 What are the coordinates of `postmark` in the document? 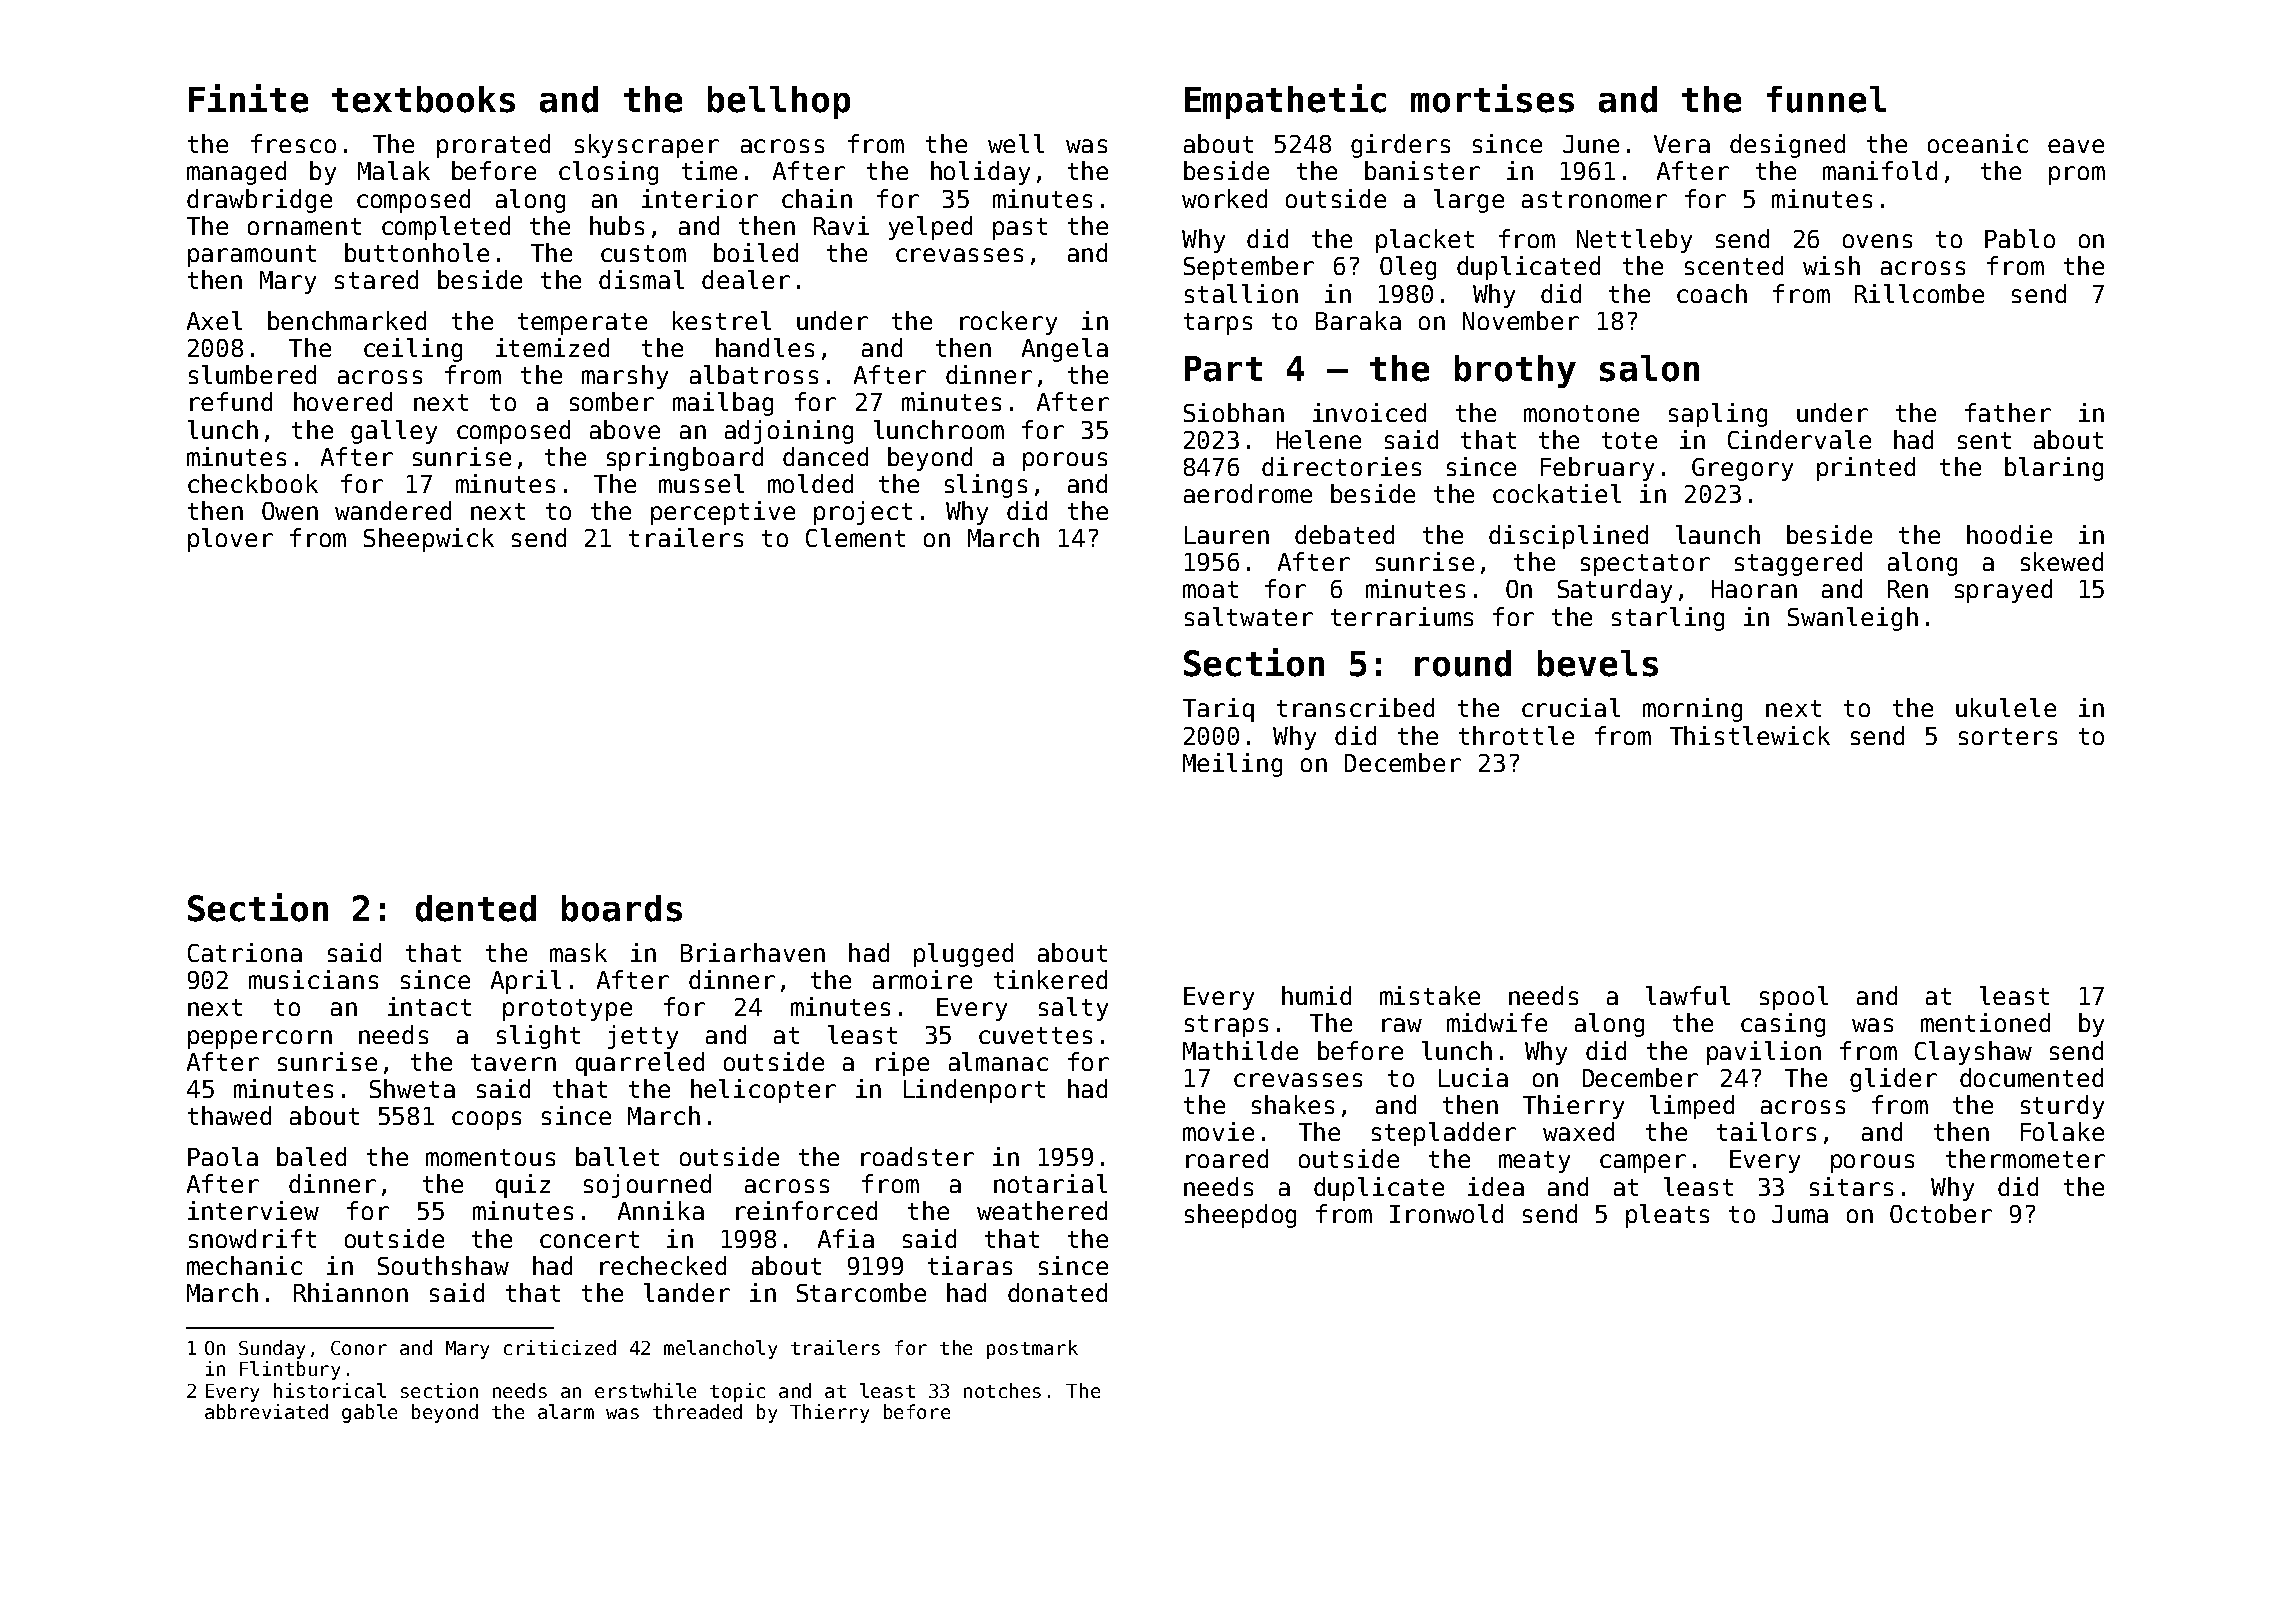 It's located at (1032, 1349).
